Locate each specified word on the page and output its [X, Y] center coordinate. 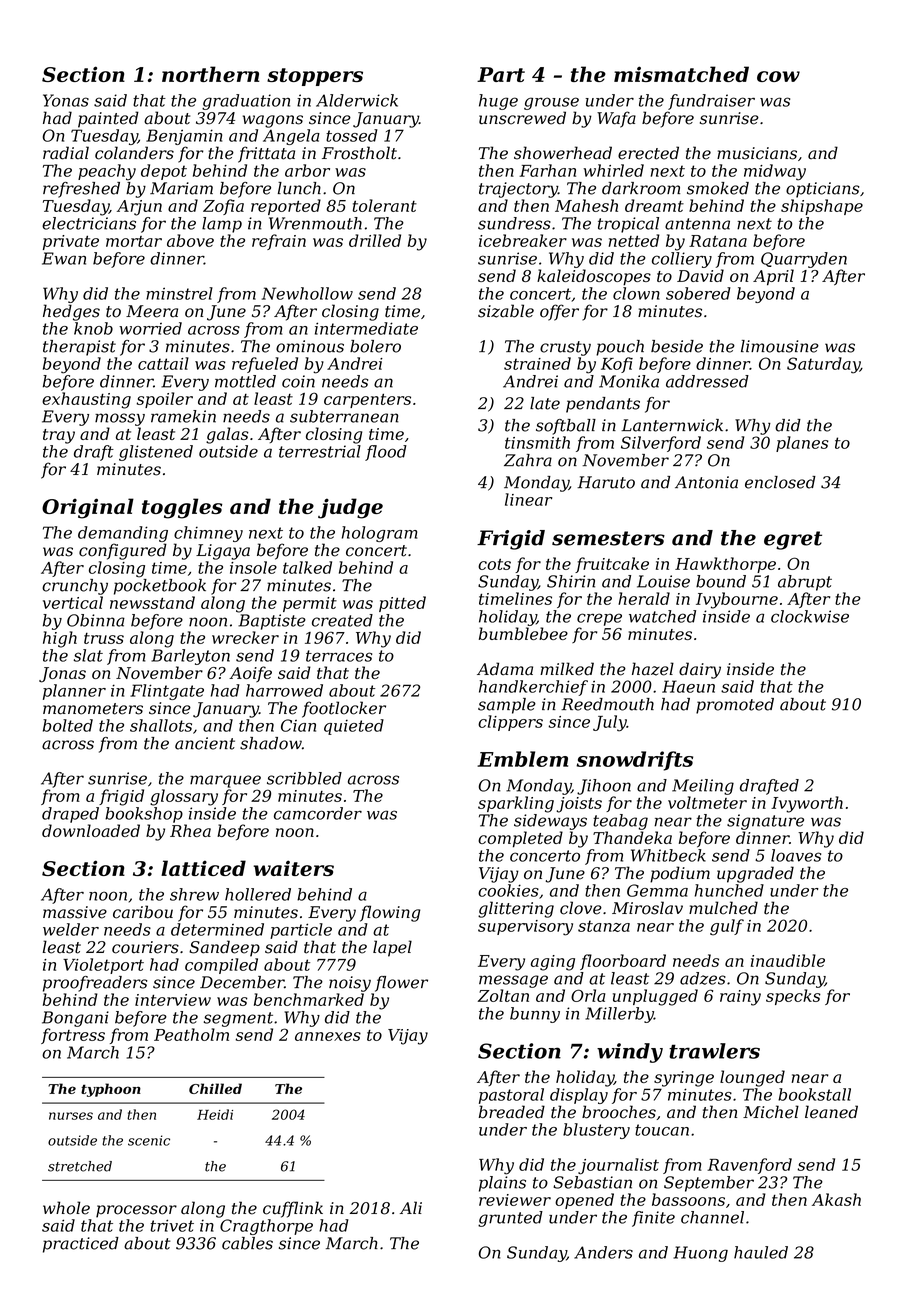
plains [502, 1184]
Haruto [606, 482]
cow [778, 76]
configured [123, 551]
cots [494, 564]
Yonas [66, 100]
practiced [81, 1245]
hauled [761, 1252]
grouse [551, 103]
